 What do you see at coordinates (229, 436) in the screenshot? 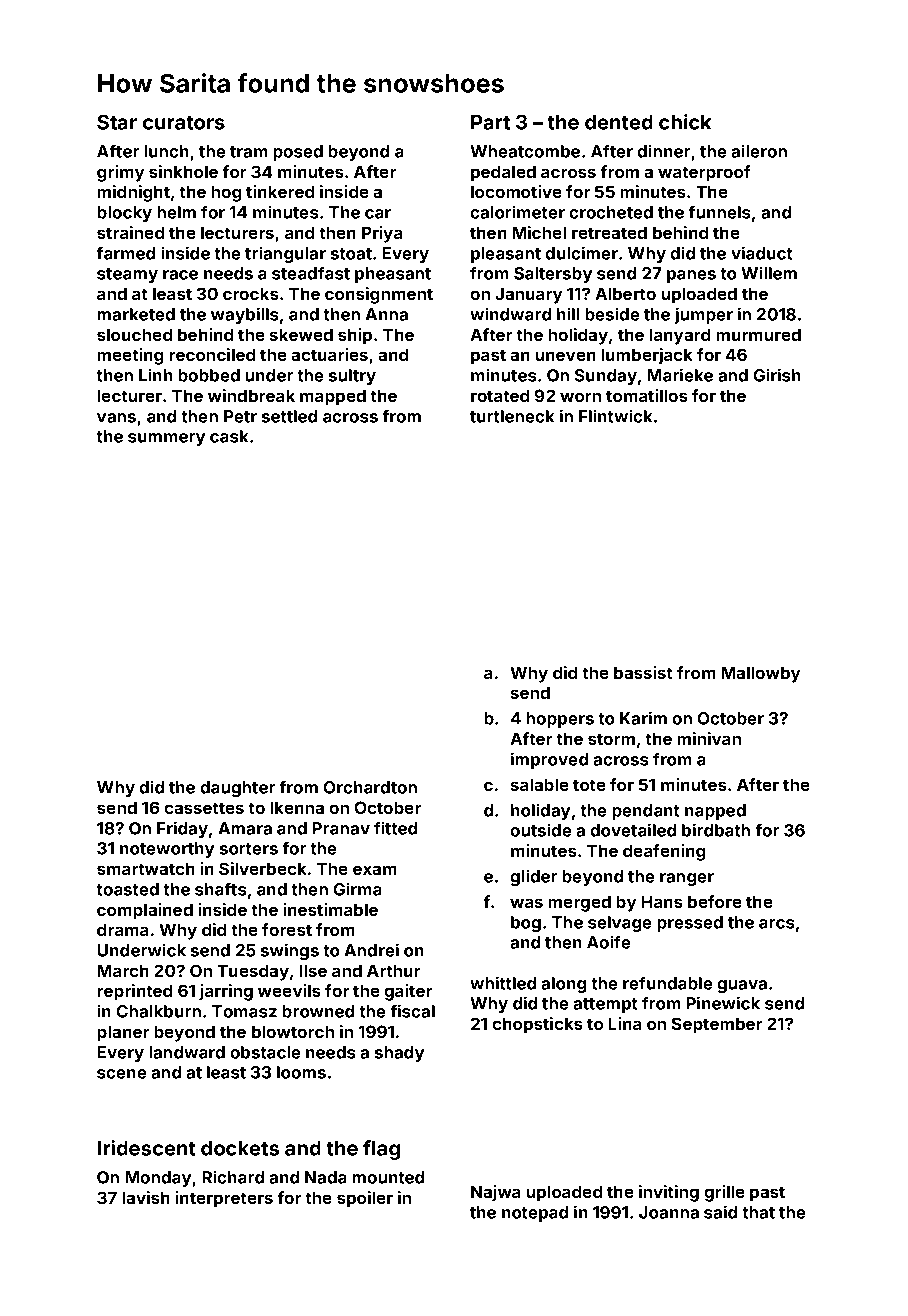
I see `cask` at bounding box center [229, 436].
